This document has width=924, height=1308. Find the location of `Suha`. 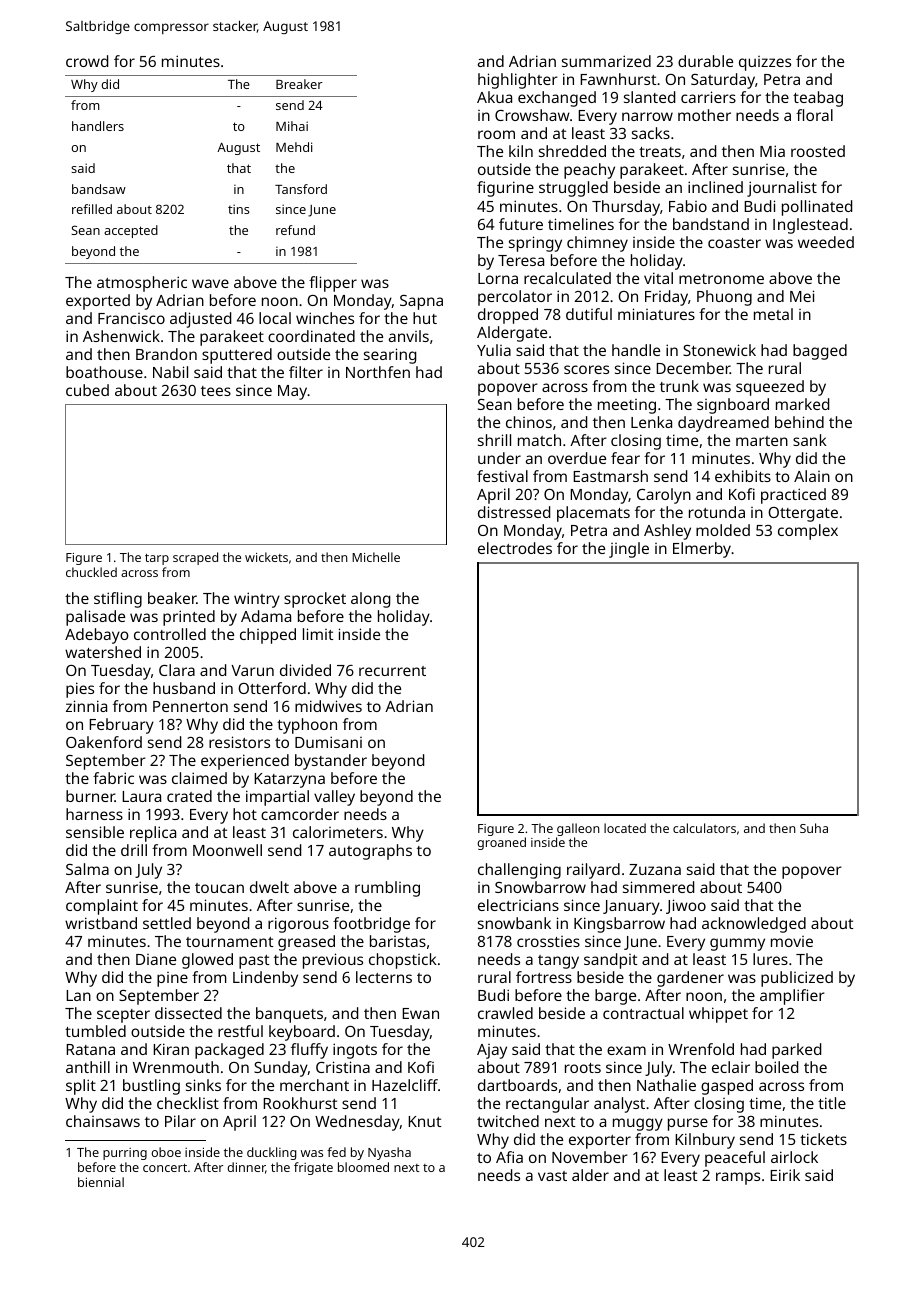

Suha is located at coordinates (814, 828).
